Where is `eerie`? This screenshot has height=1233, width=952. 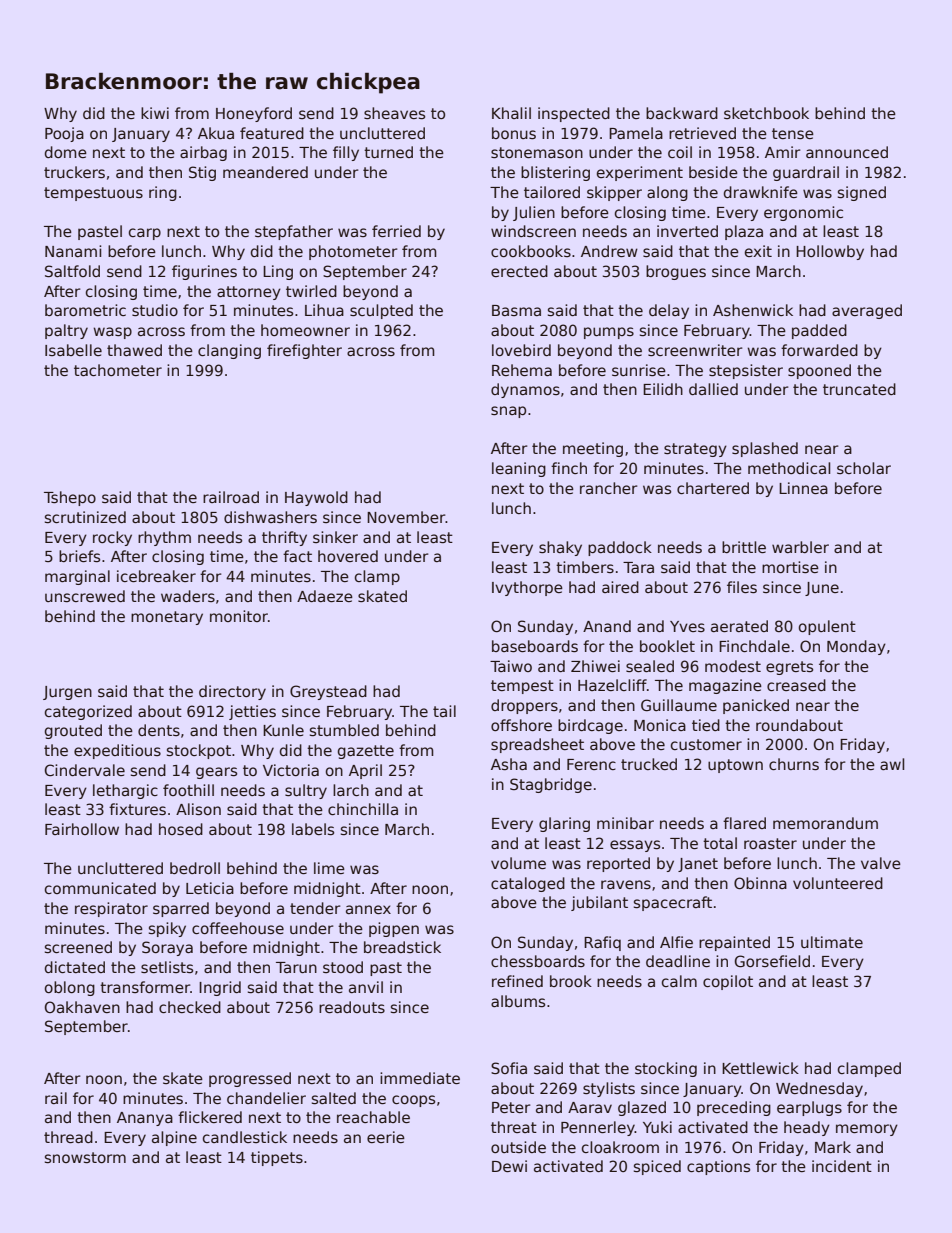
eerie is located at coordinates (386, 1137).
